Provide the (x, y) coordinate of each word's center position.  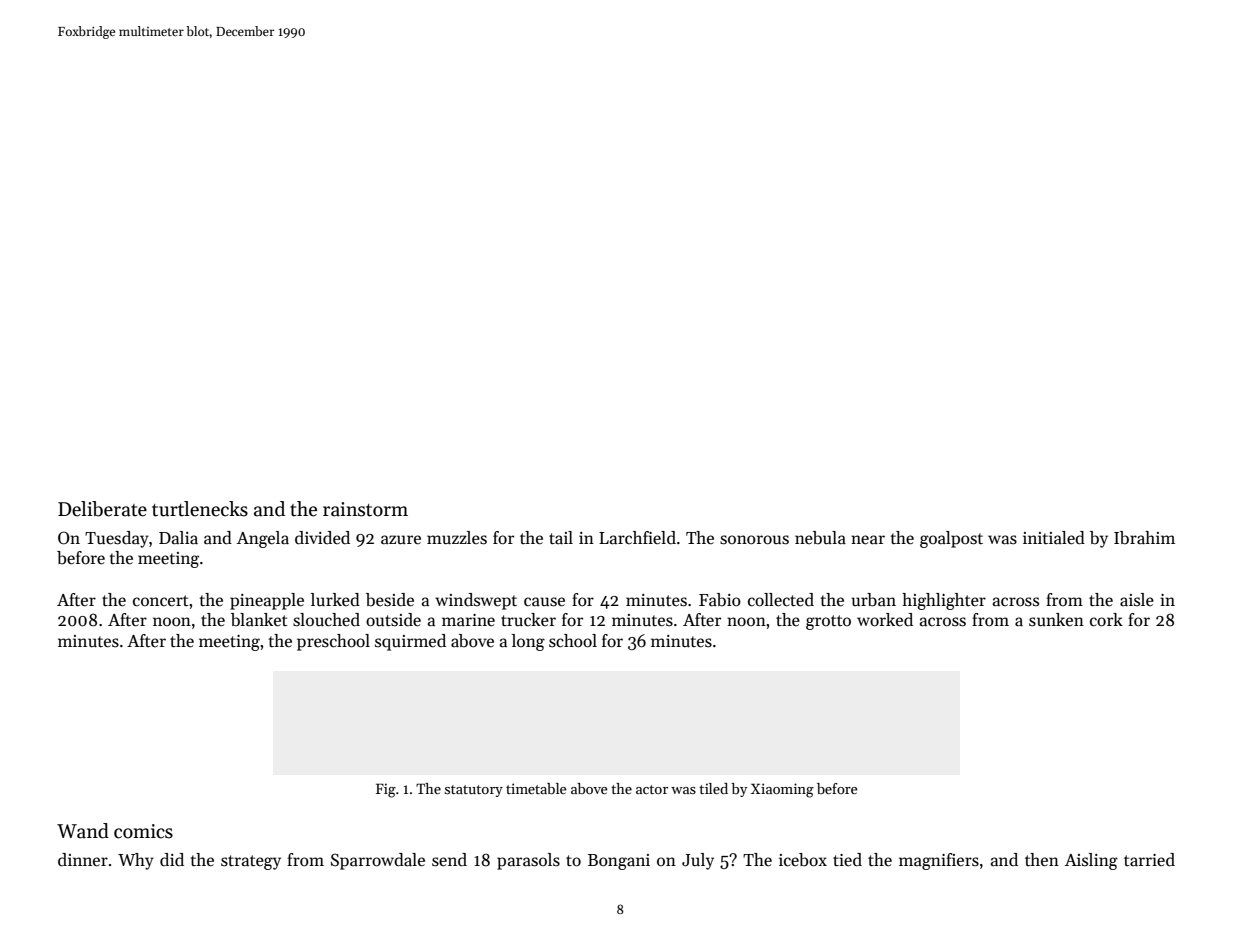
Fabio (720, 600)
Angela (263, 539)
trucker (528, 620)
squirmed (410, 642)
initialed (1054, 538)
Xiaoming (782, 790)
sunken (1056, 620)
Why (136, 861)
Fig (386, 790)
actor (652, 789)
